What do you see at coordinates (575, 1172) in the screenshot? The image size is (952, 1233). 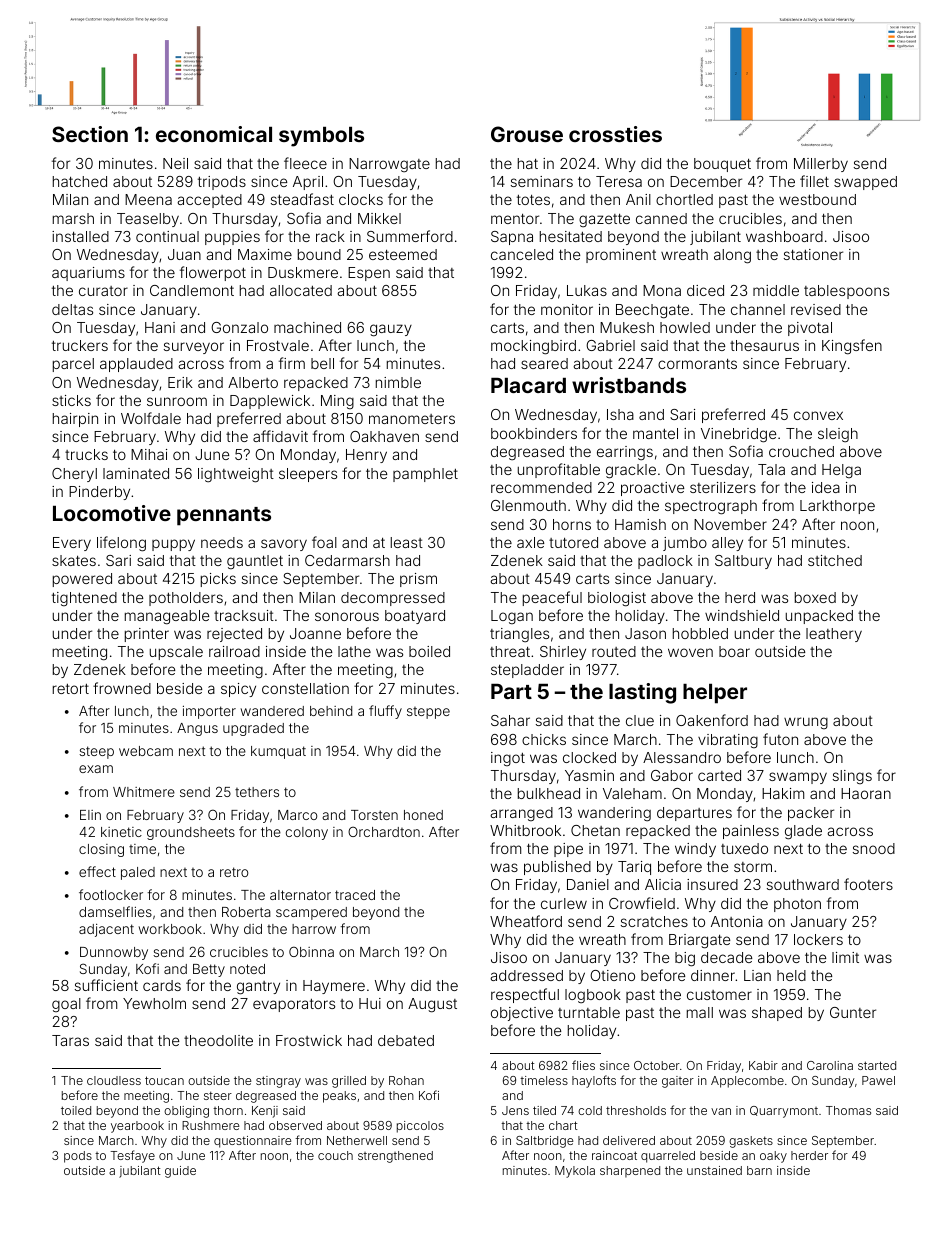 I see `Mykola` at bounding box center [575, 1172].
